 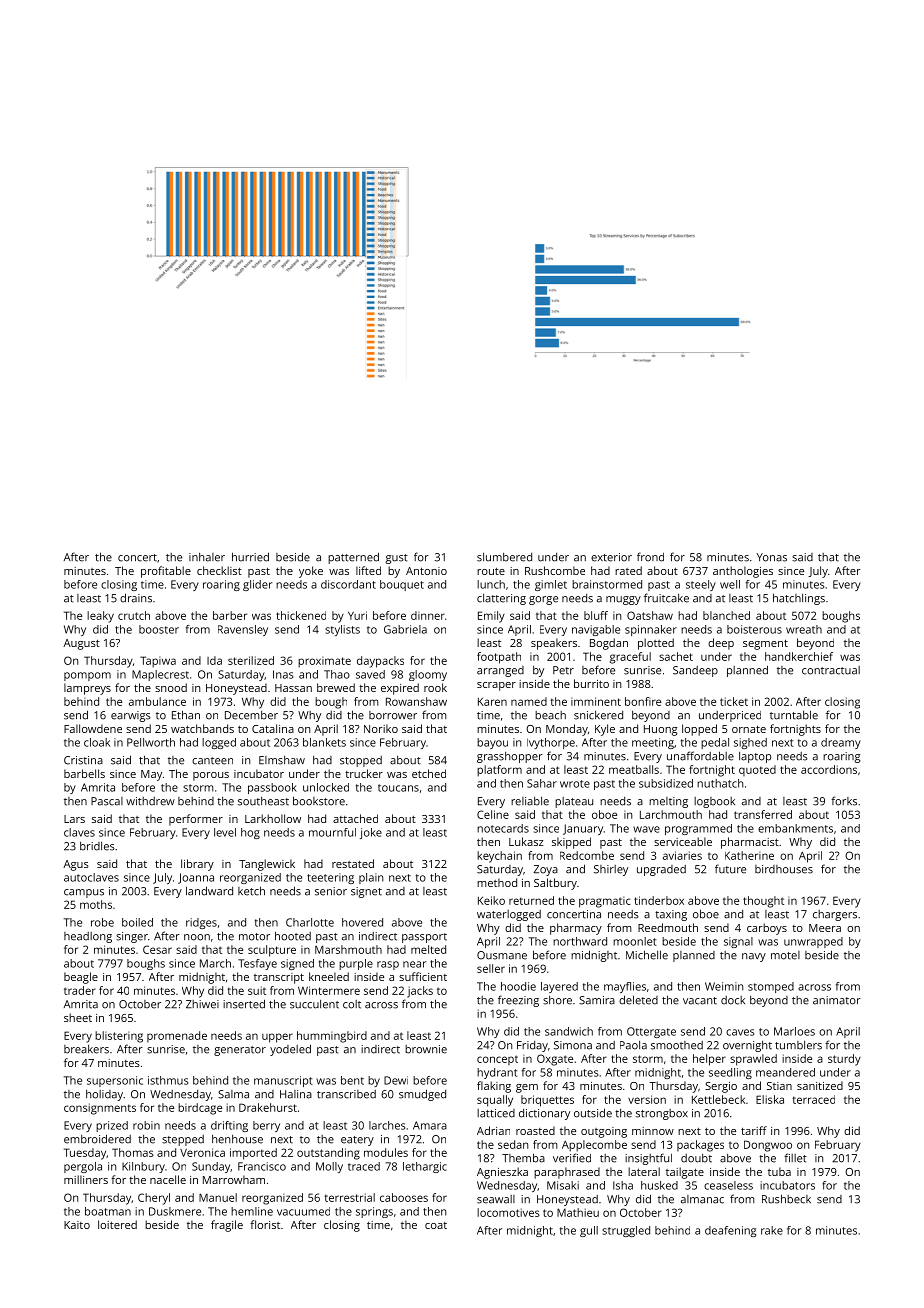 What do you see at coordinates (357, 615) in the page?
I see `Yuri` at bounding box center [357, 615].
